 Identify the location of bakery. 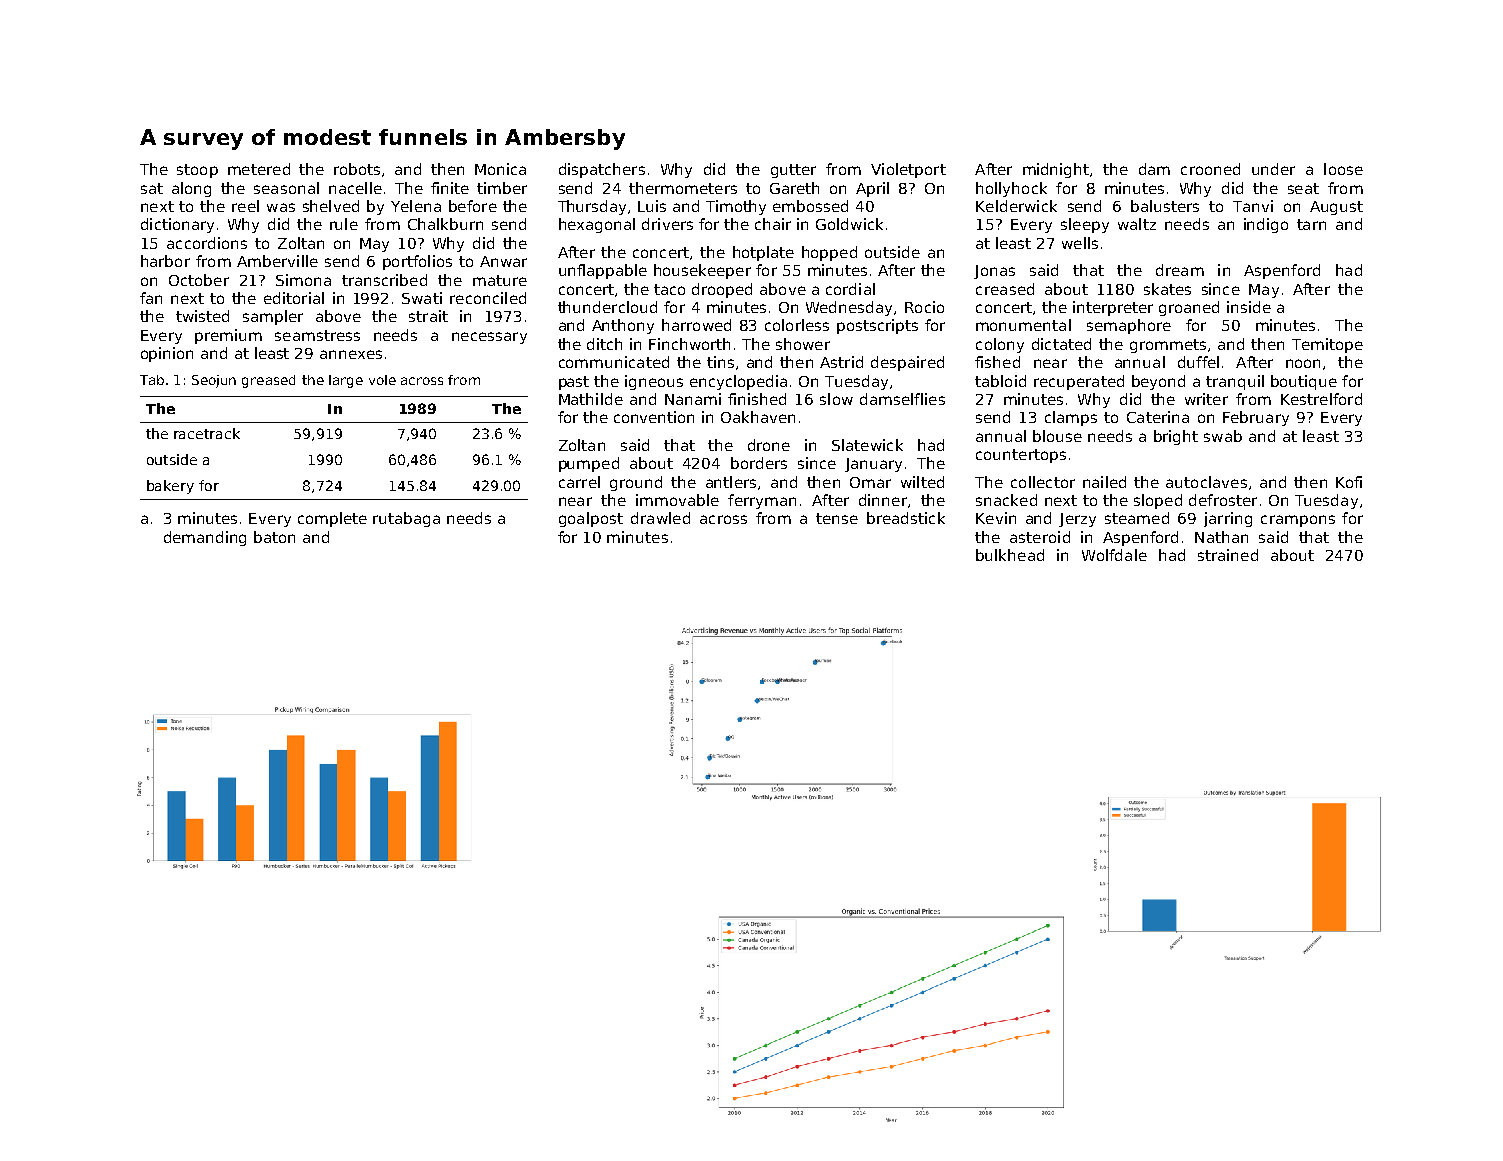
(170, 487).
